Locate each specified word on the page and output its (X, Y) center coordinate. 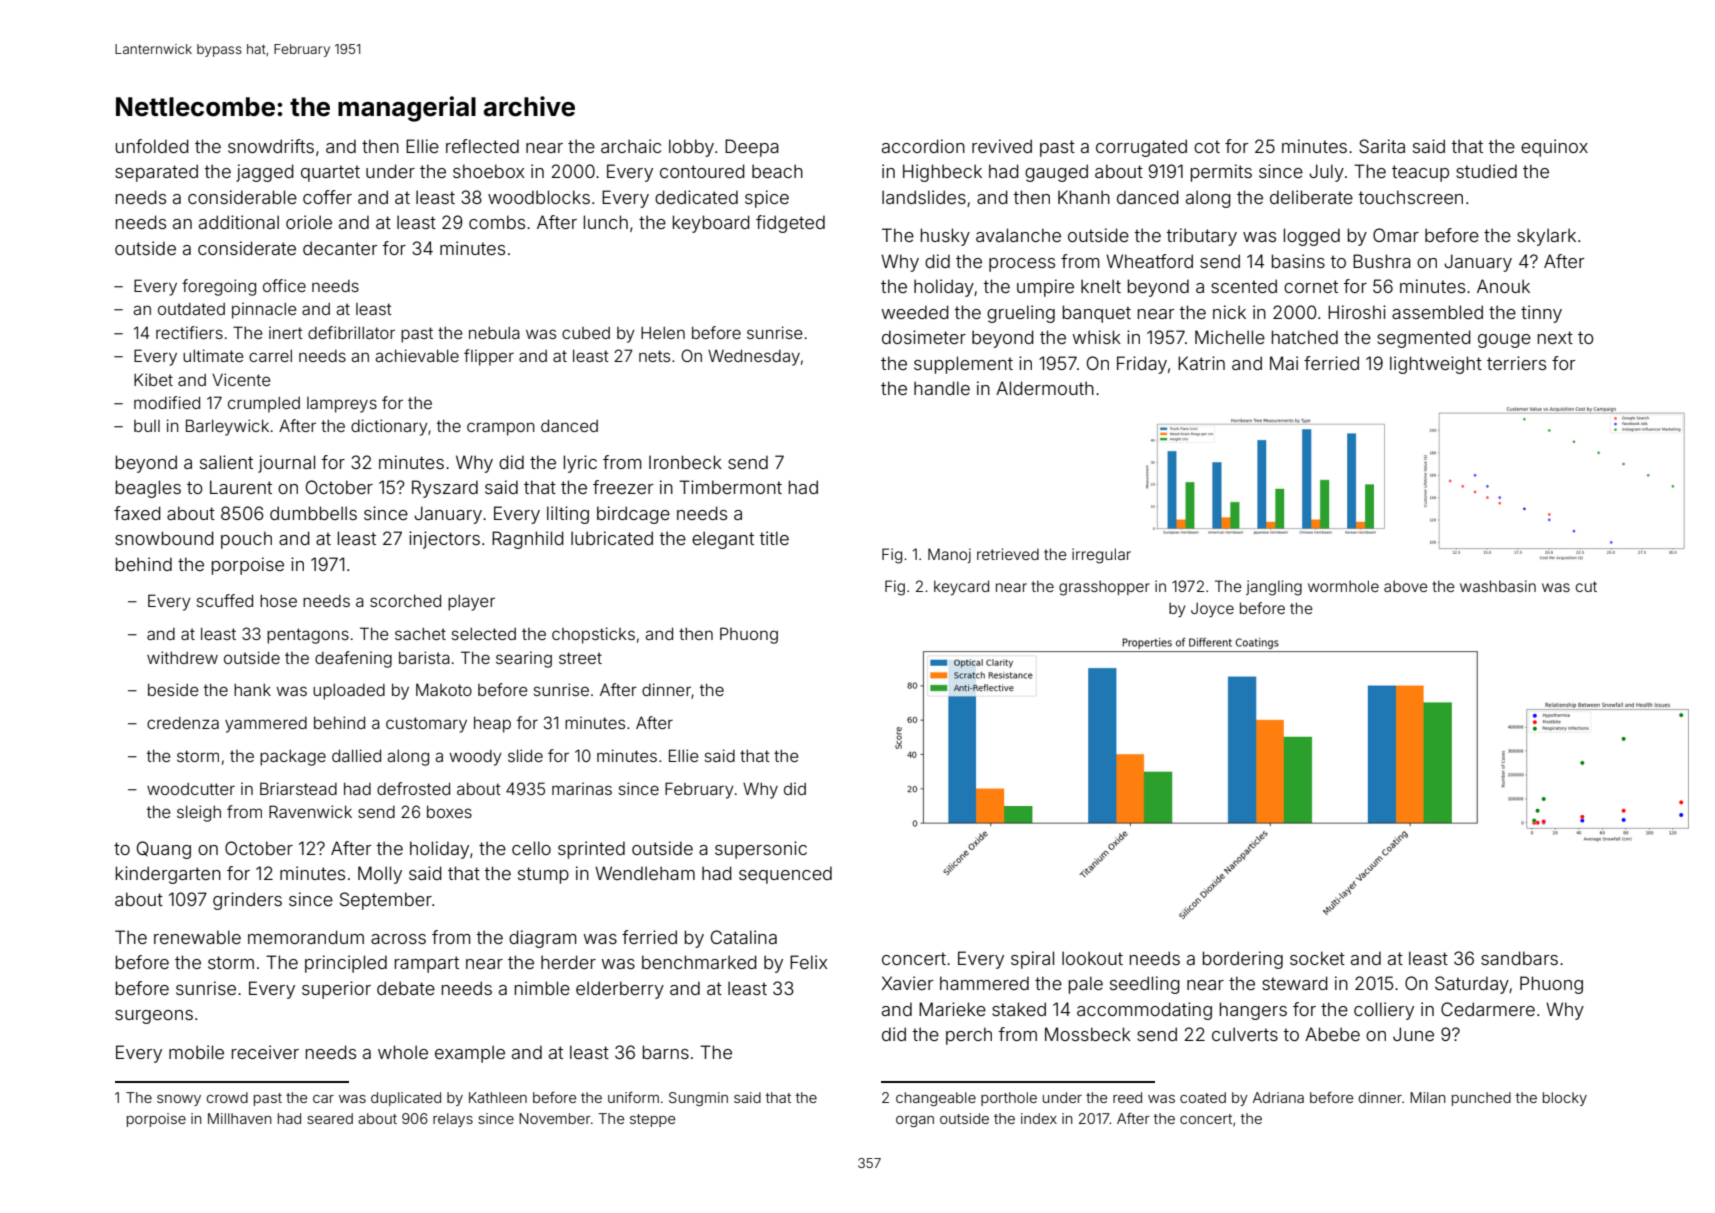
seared (330, 1118)
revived (1002, 146)
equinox (1554, 148)
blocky (1565, 1099)
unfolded (152, 146)
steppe (652, 1120)
